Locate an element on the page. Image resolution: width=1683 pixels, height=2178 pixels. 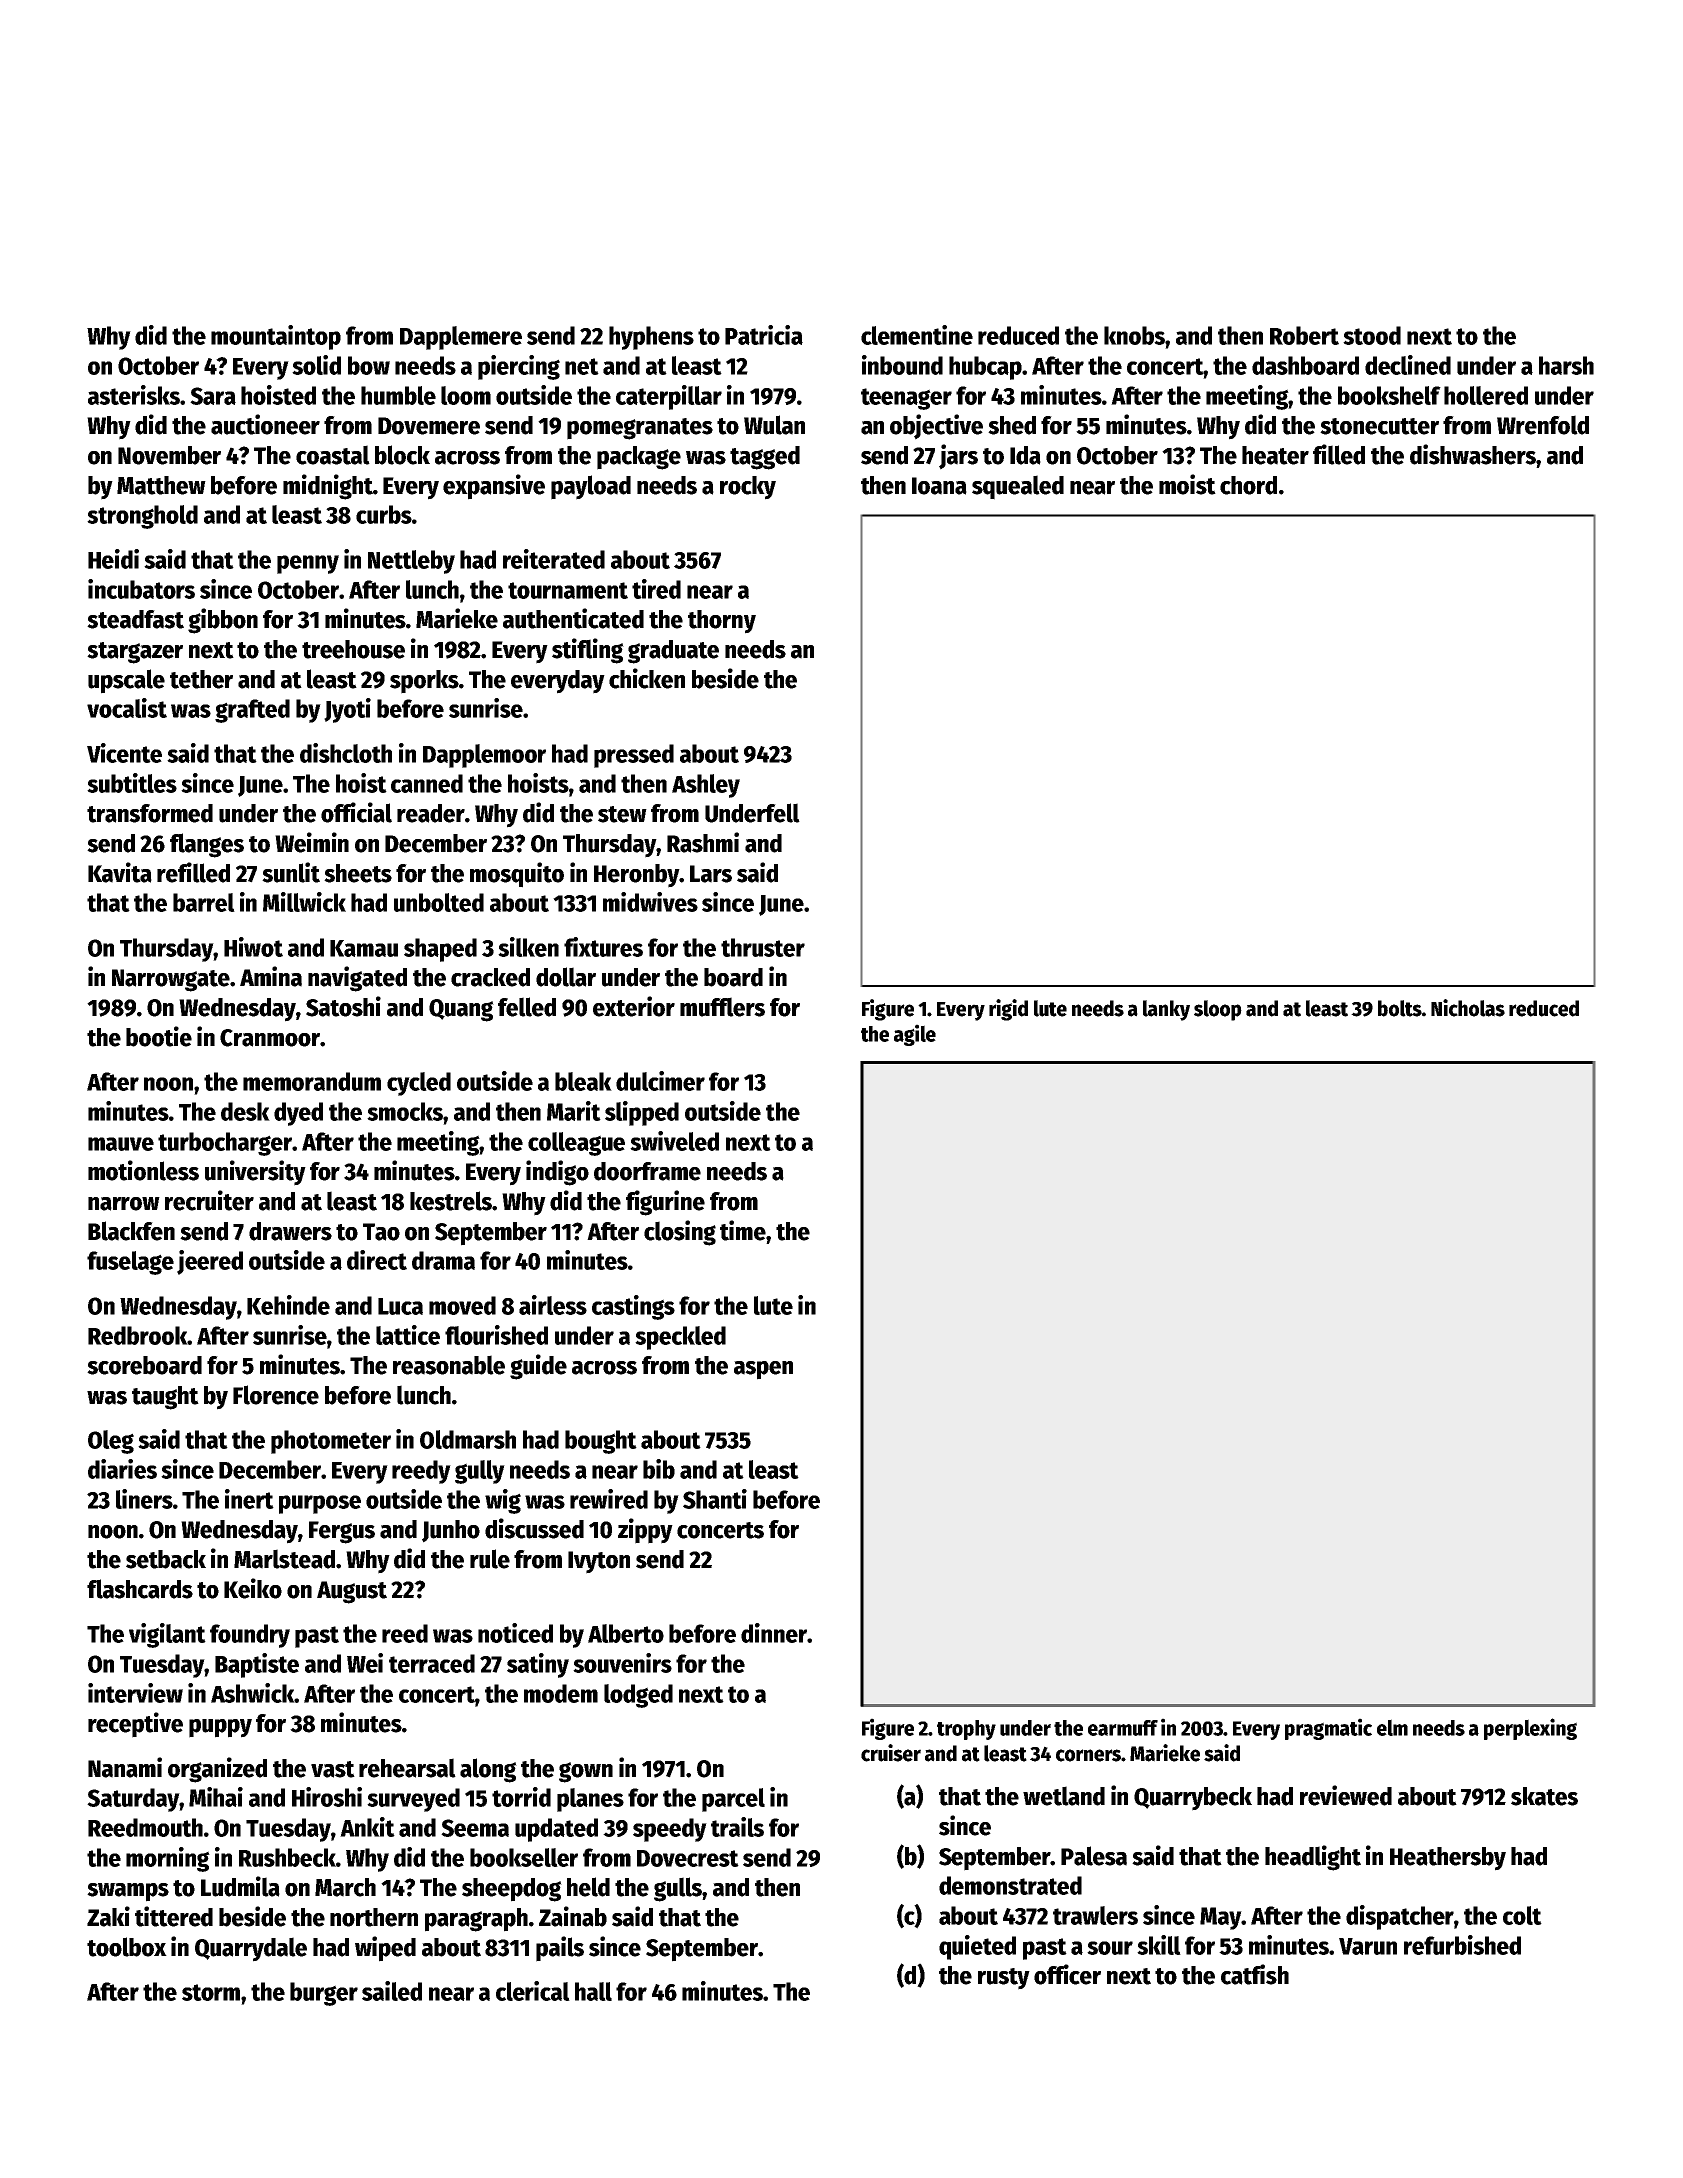
hall is located at coordinates (593, 1991).
